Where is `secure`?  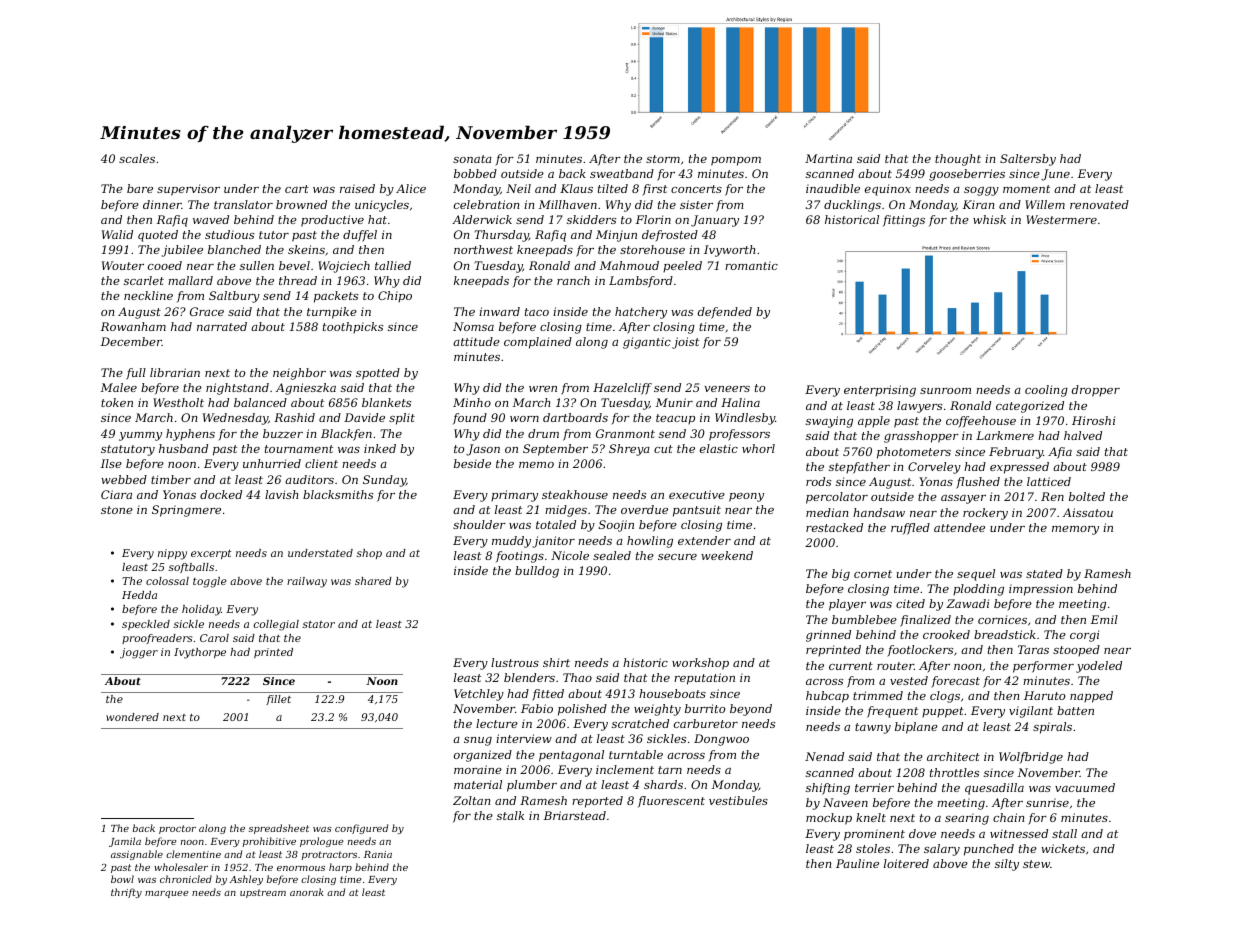 secure is located at coordinates (677, 557).
